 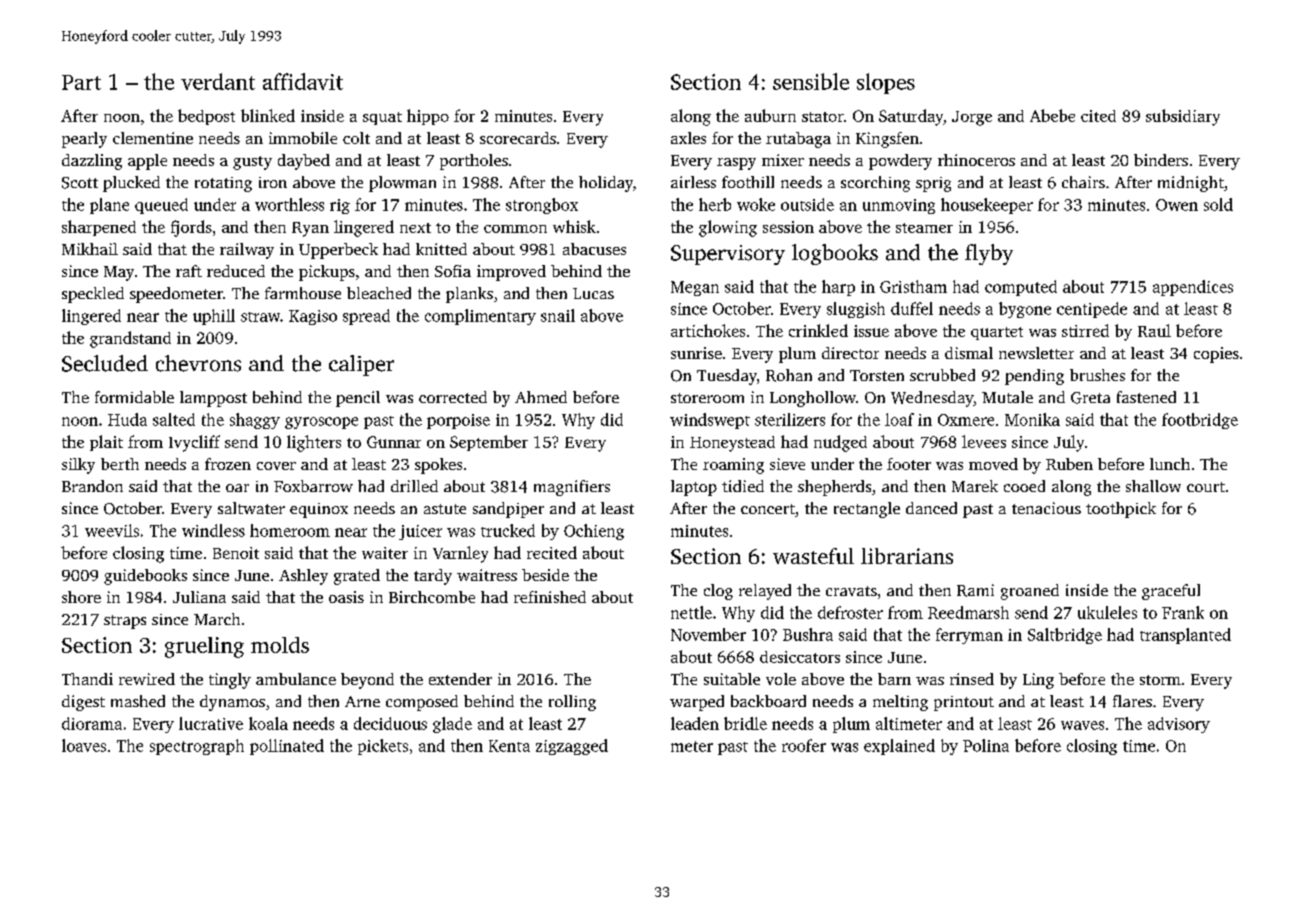 What do you see at coordinates (474, 162) in the image?
I see `portholes` at bounding box center [474, 162].
